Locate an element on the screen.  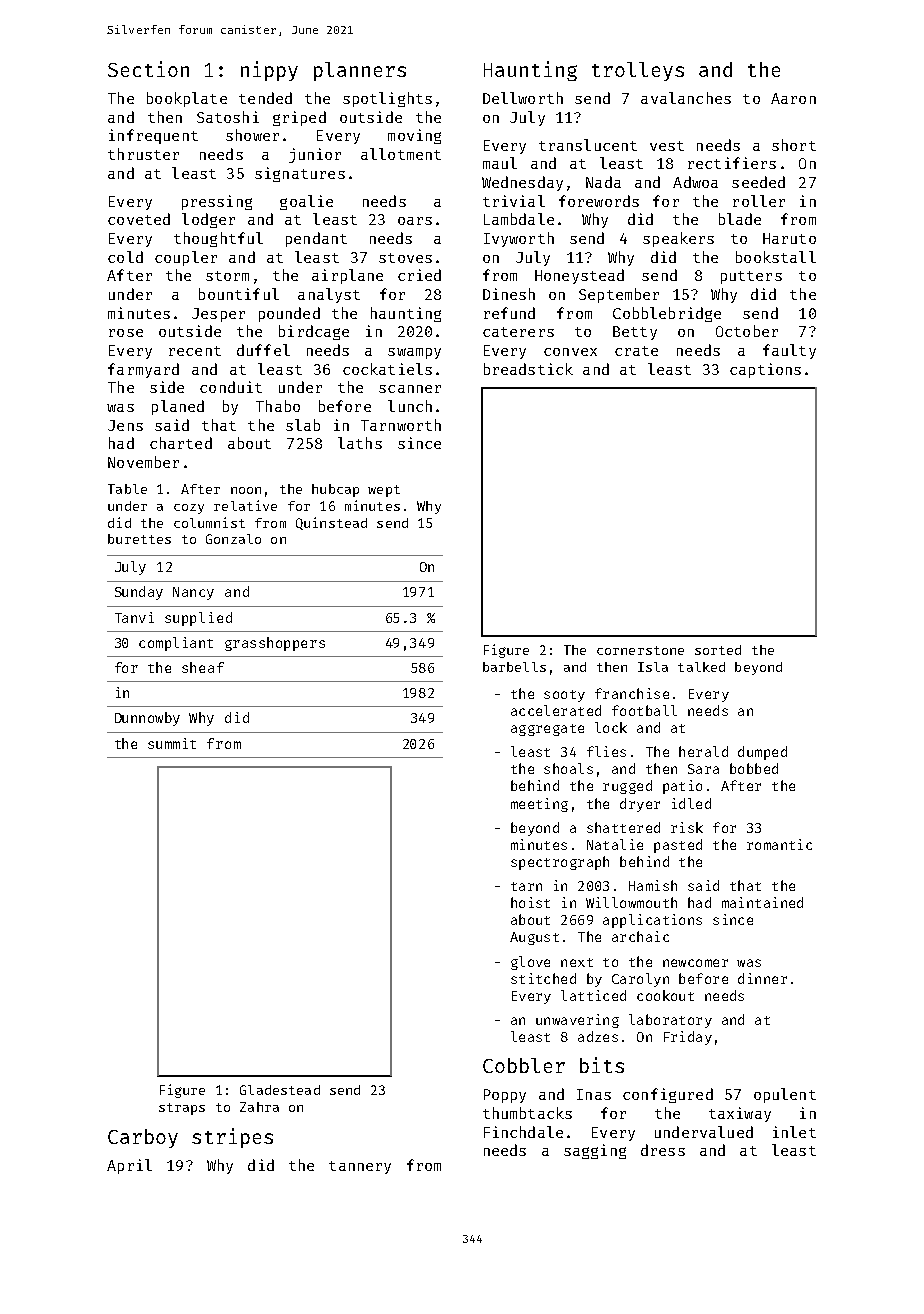
grasshoppers is located at coordinates (275, 644).
